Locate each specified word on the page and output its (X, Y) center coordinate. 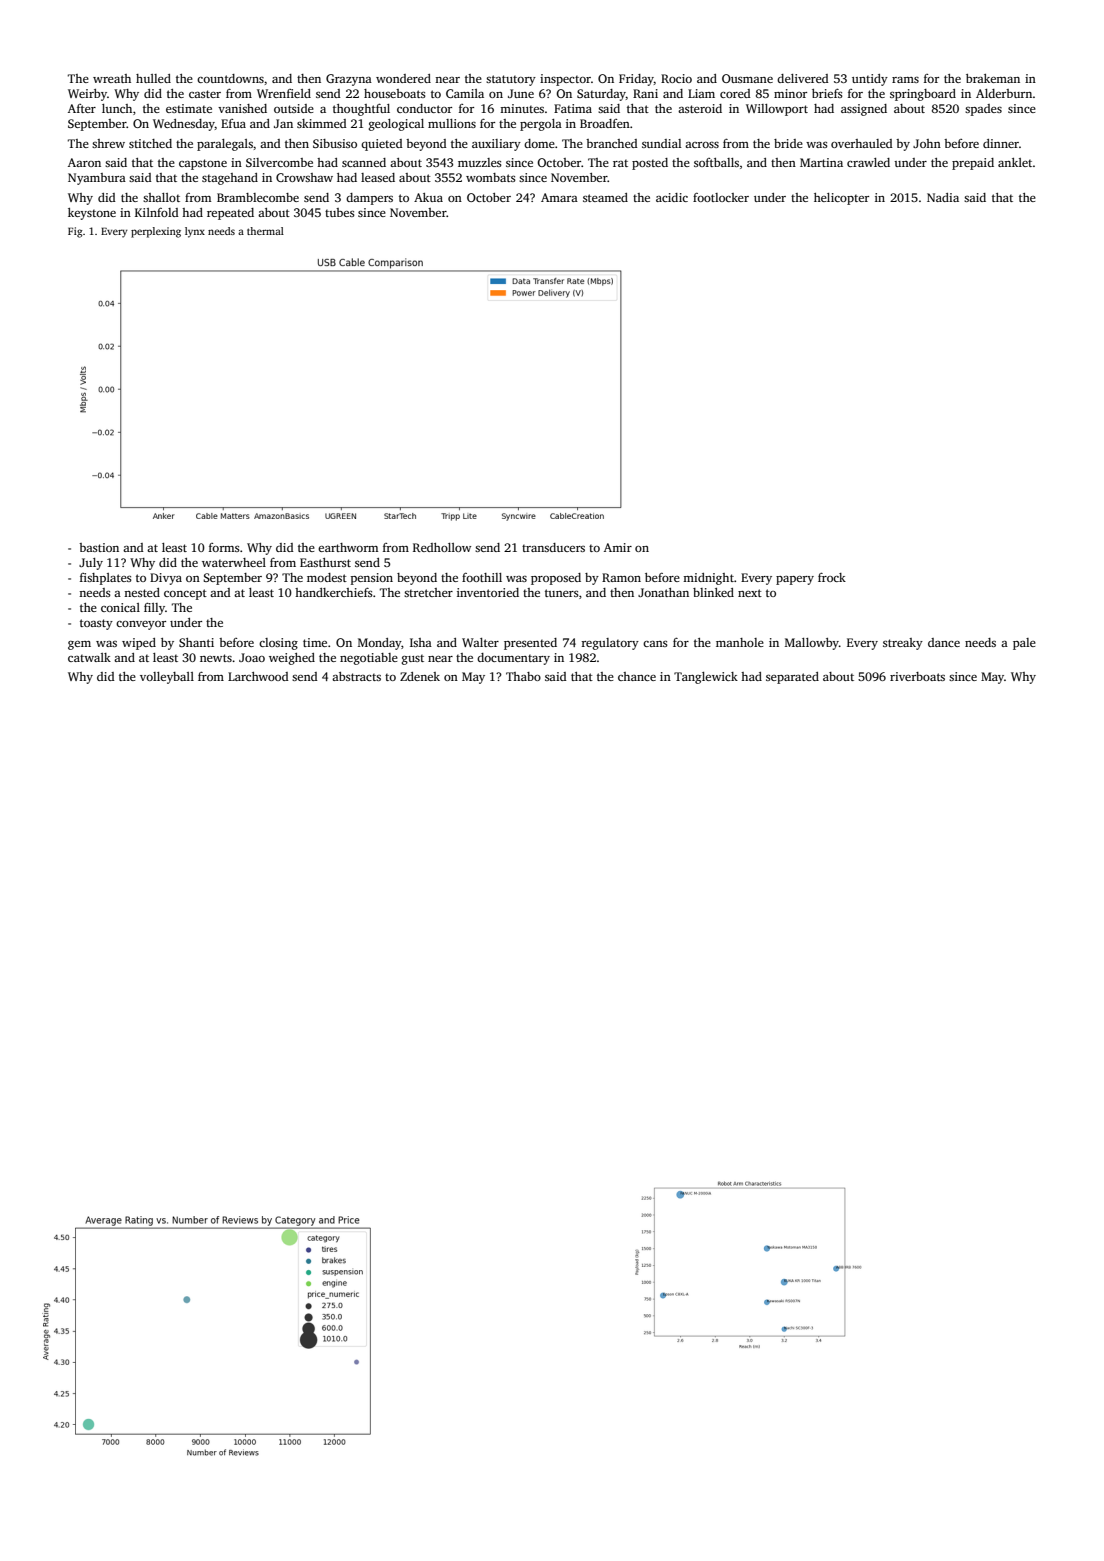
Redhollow (442, 547)
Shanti (196, 642)
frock (832, 577)
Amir (618, 547)
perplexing (156, 232)
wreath (112, 78)
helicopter (841, 199)
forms (224, 547)
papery (795, 580)
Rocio (676, 78)
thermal (265, 231)
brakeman (993, 78)
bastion (99, 547)
